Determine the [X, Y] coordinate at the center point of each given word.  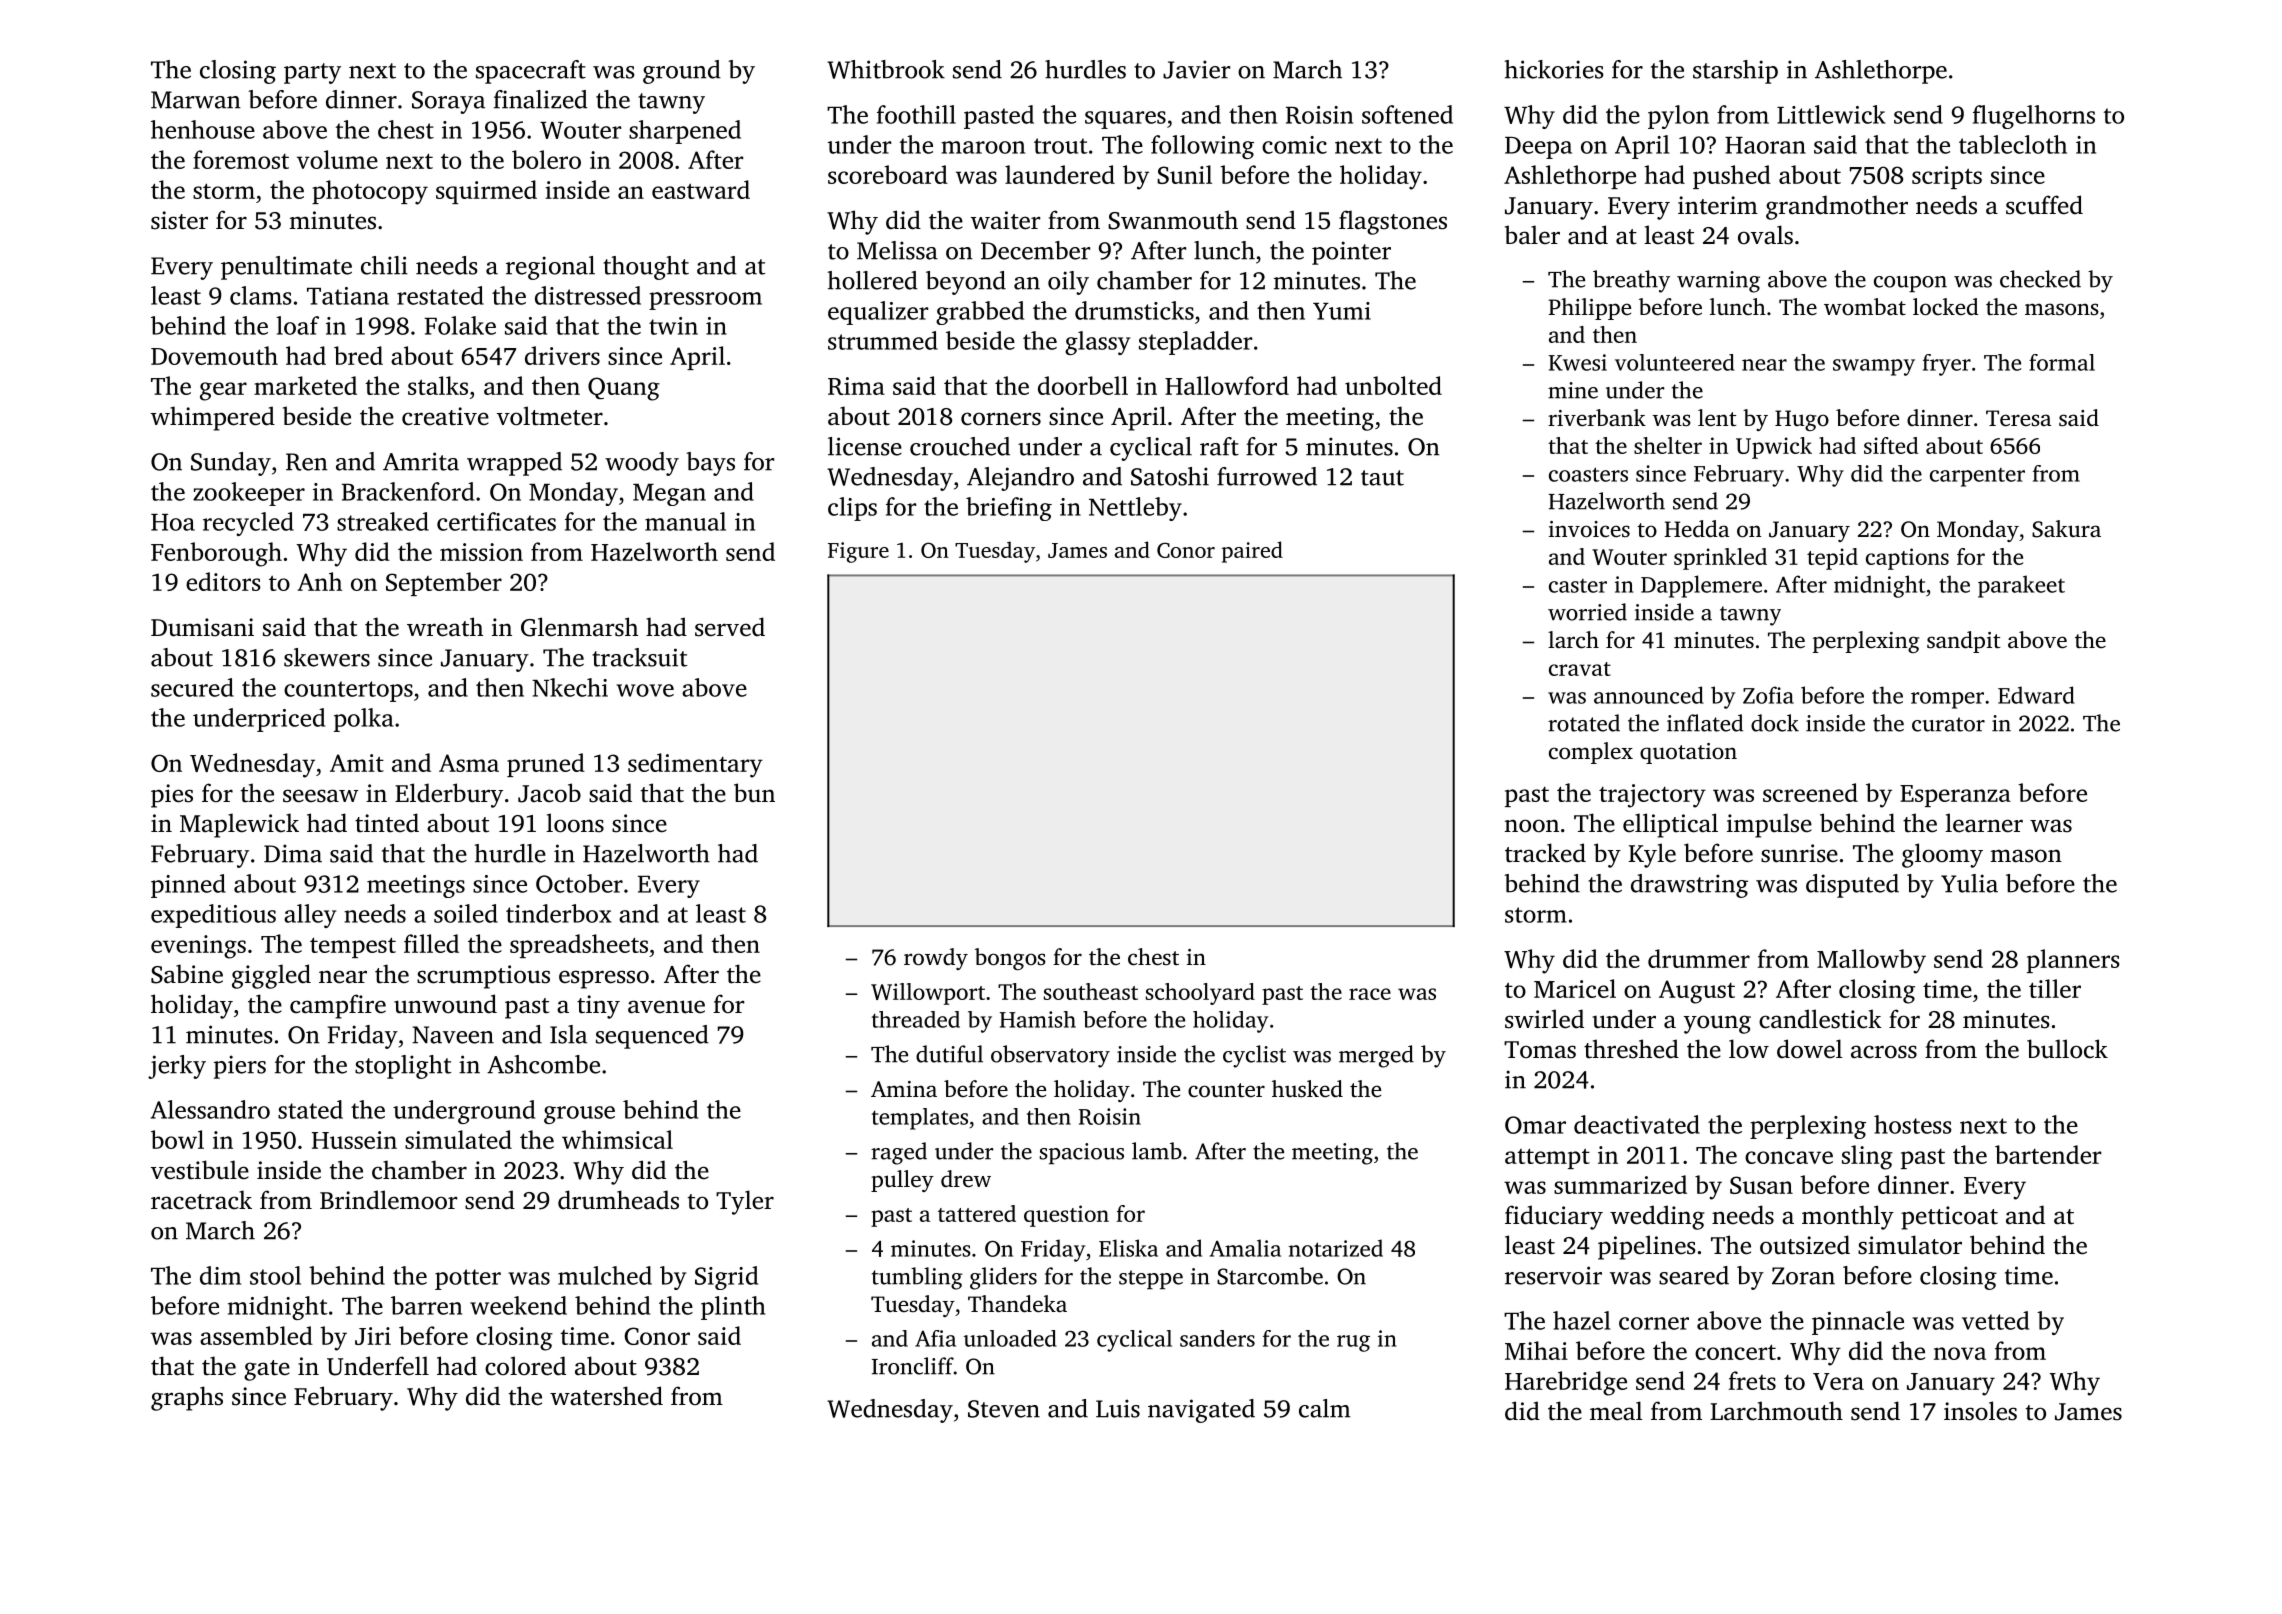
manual [685, 521]
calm [1325, 1408]
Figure [858, 552]
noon [1532, 826]
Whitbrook [886, 69]
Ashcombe [543, 1064]
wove [645, 690]
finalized [541, 99]
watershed [606, 1396]
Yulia [1969, 883]
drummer [1699, 958]
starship [1735, 72]
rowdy [936, 959]
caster [1578, 586]
